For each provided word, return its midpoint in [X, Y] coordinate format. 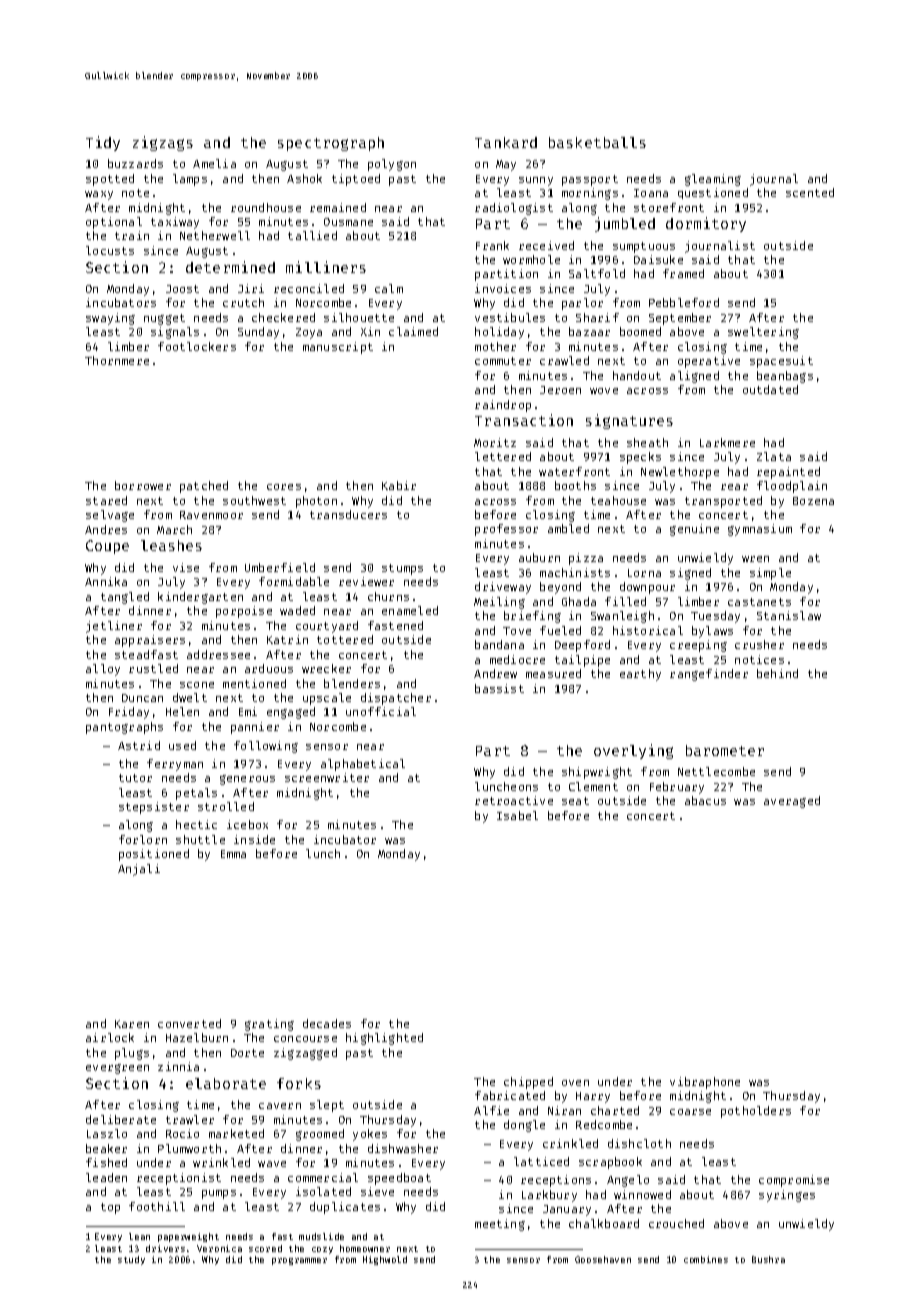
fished [106, 1162]
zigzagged [305, 1054]
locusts [110, 250]
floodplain [792, 487]
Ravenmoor [211, 515]
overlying [633, 751]
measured [553, 673]
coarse [690, 1112]
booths [575, 485]
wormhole [531, 259]
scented [810, 192]
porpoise [244, 612]
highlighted [384, 1039]
